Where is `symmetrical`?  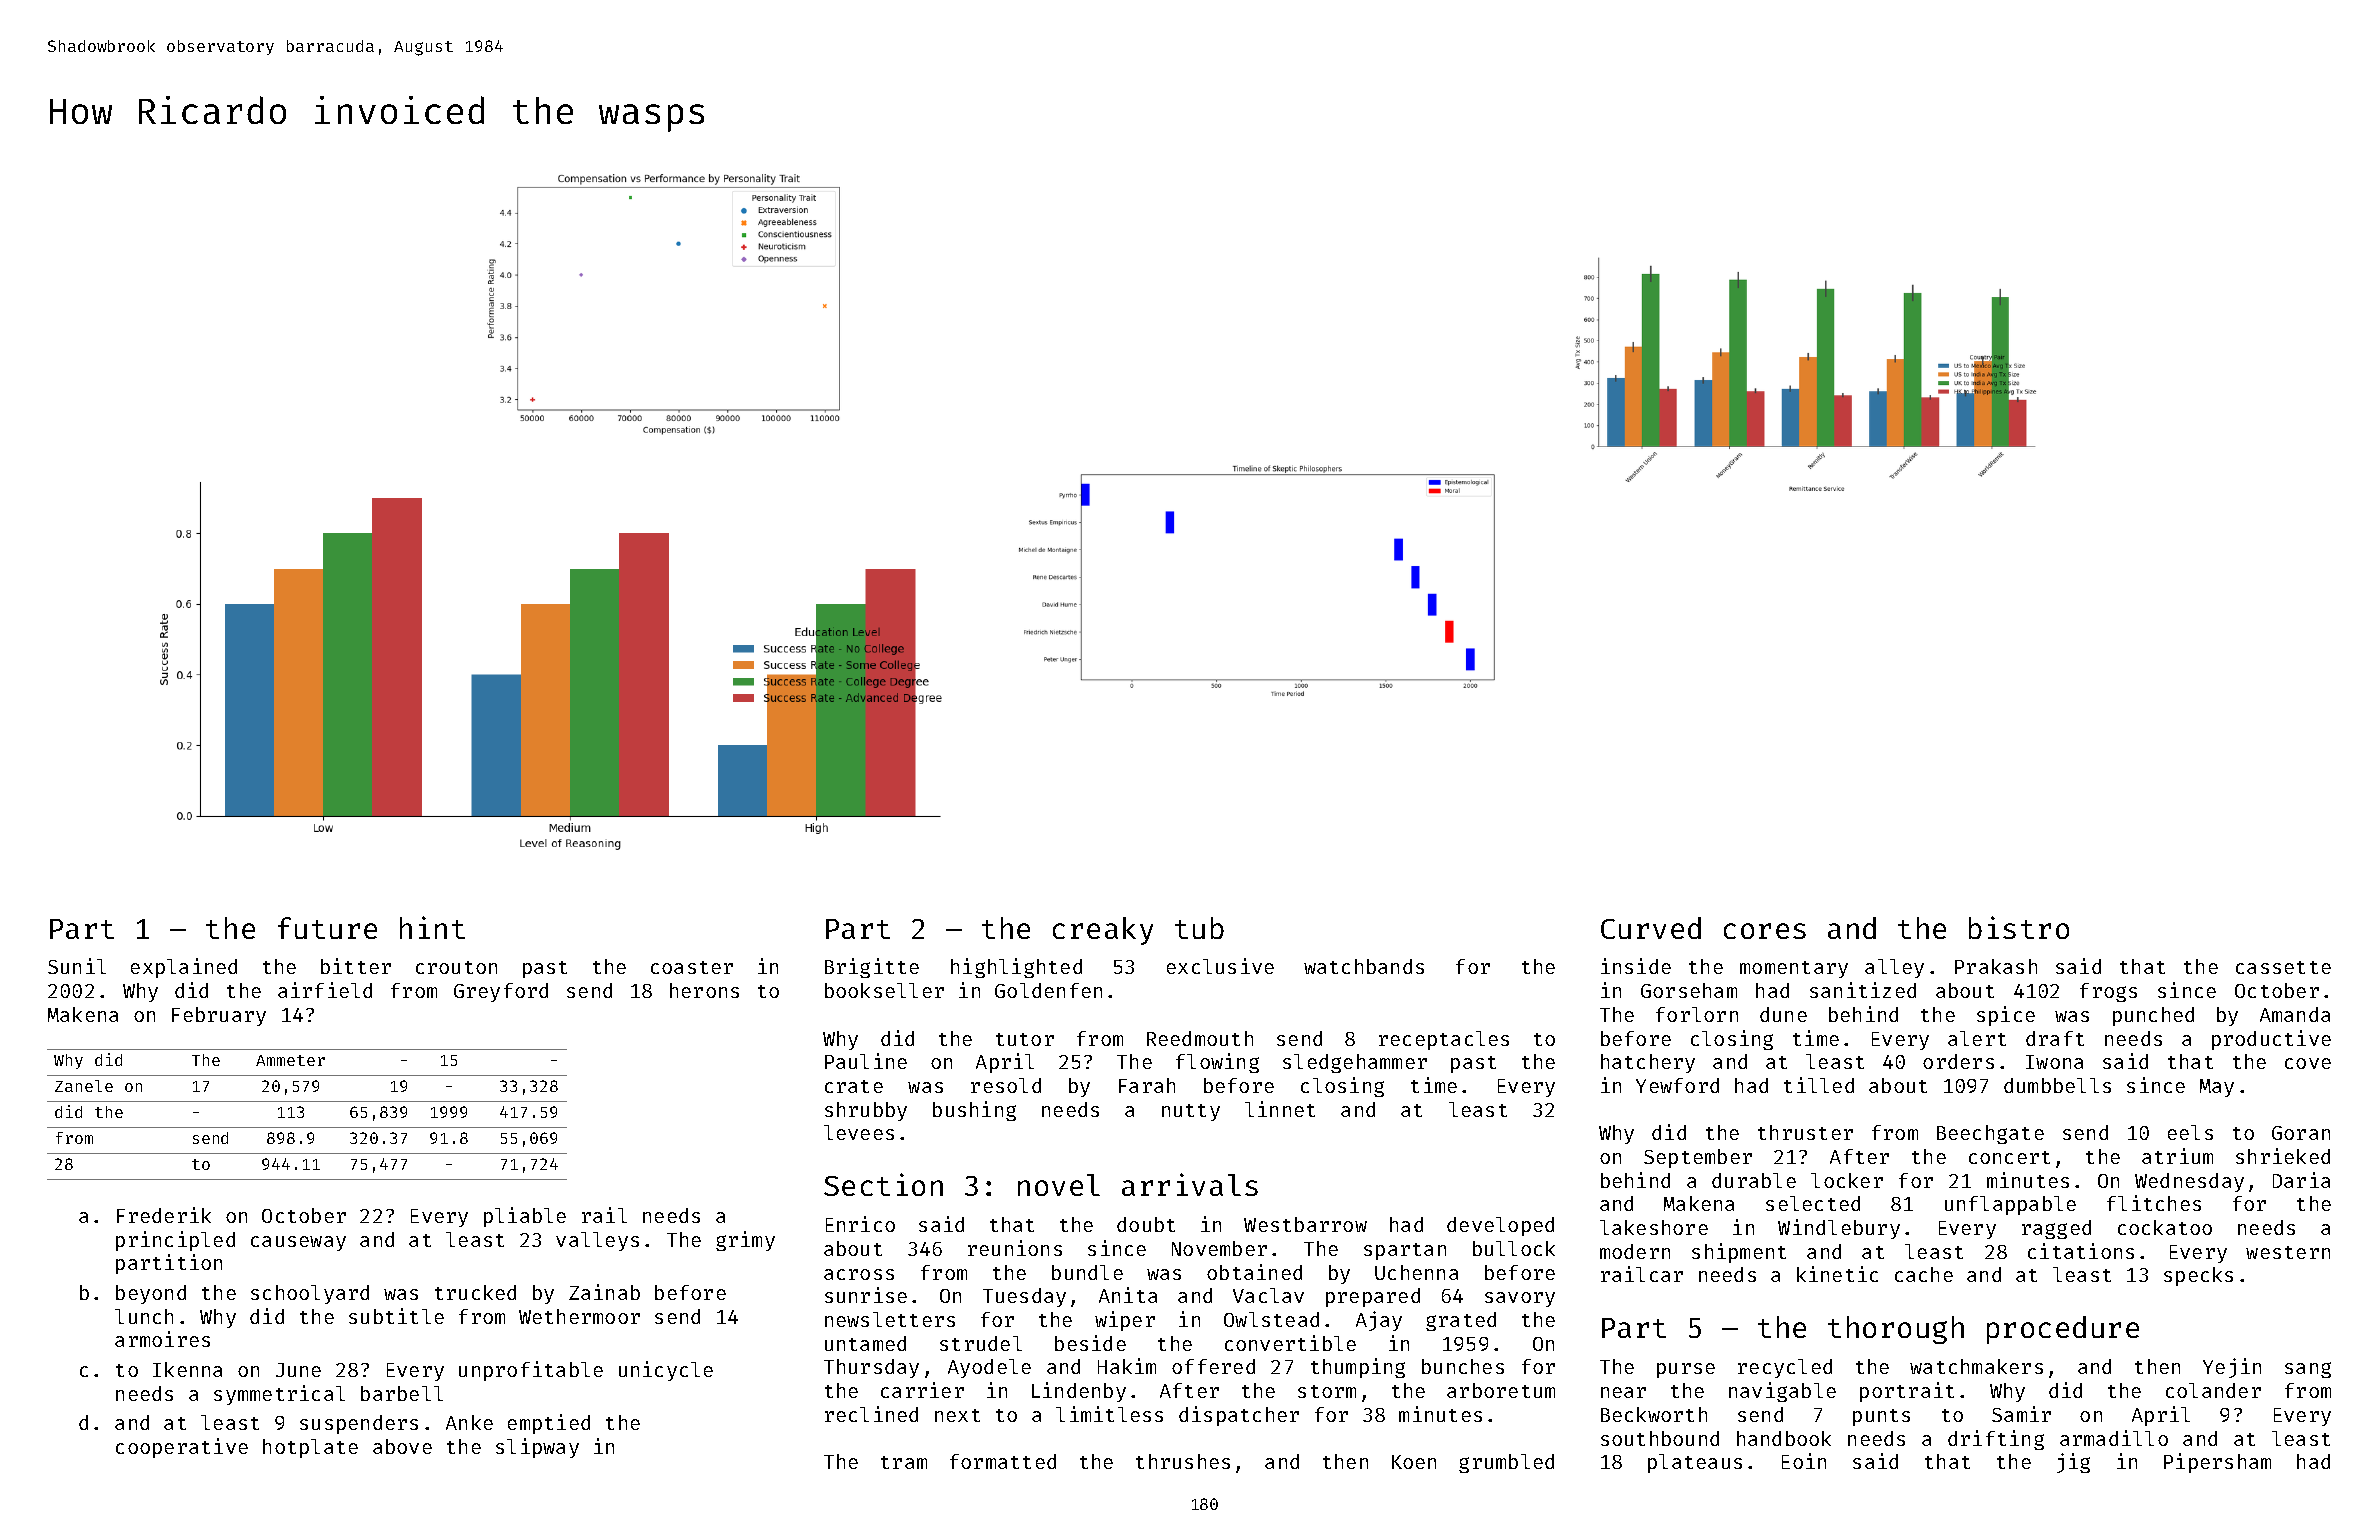
symmetrical is located at coordinates (279, 1395).
